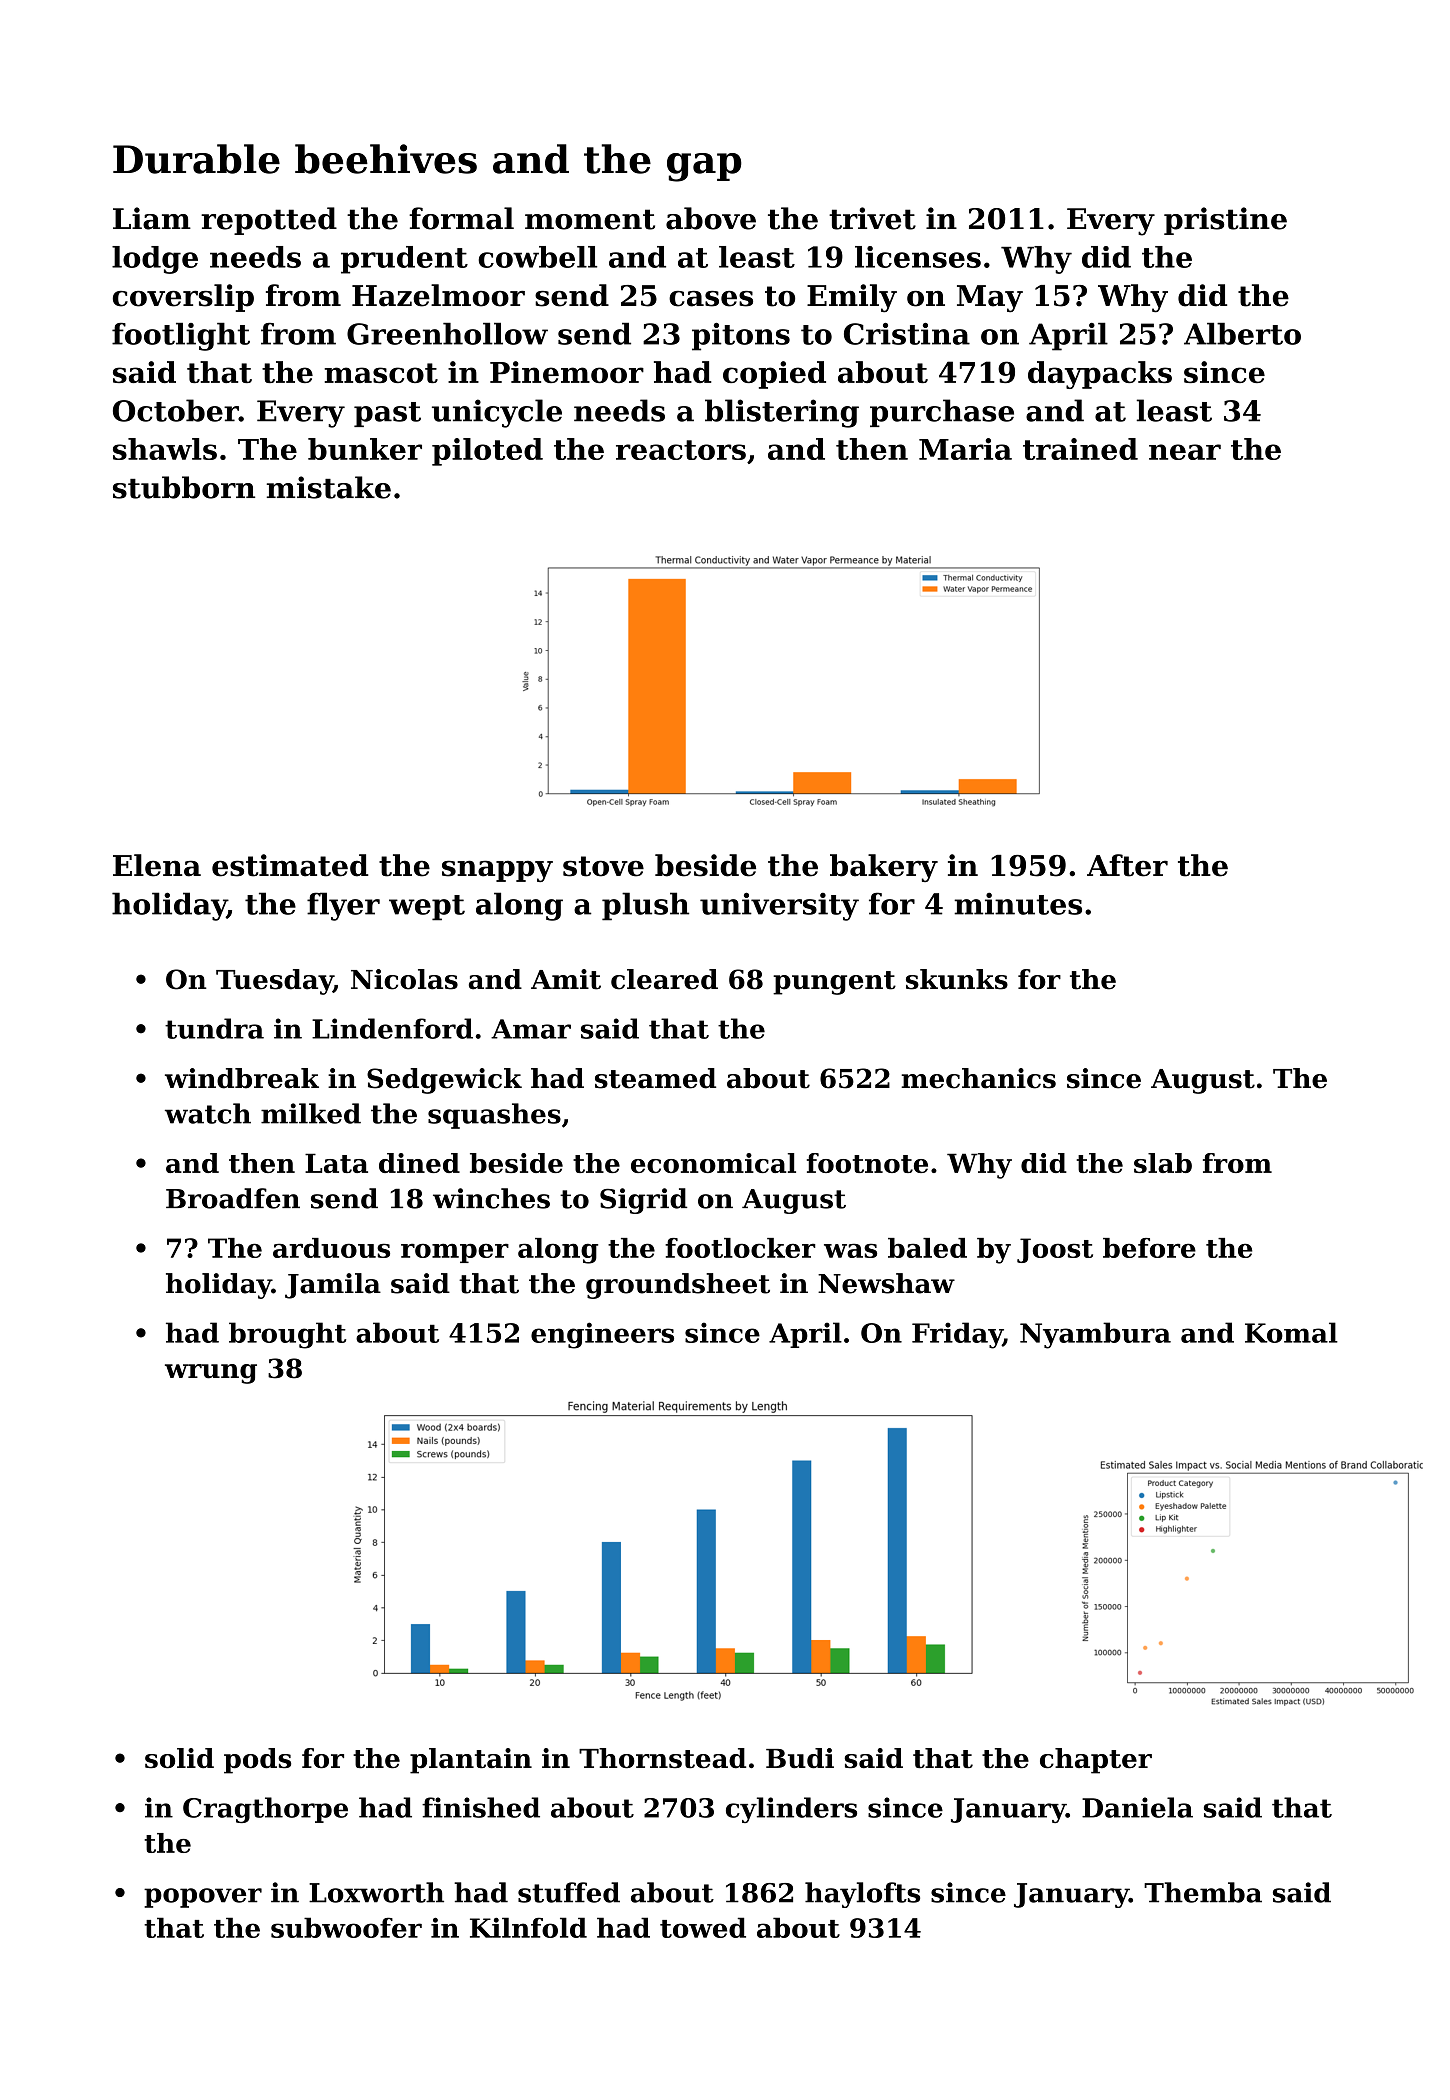  I want to click on trivet, so click(872, 218).
